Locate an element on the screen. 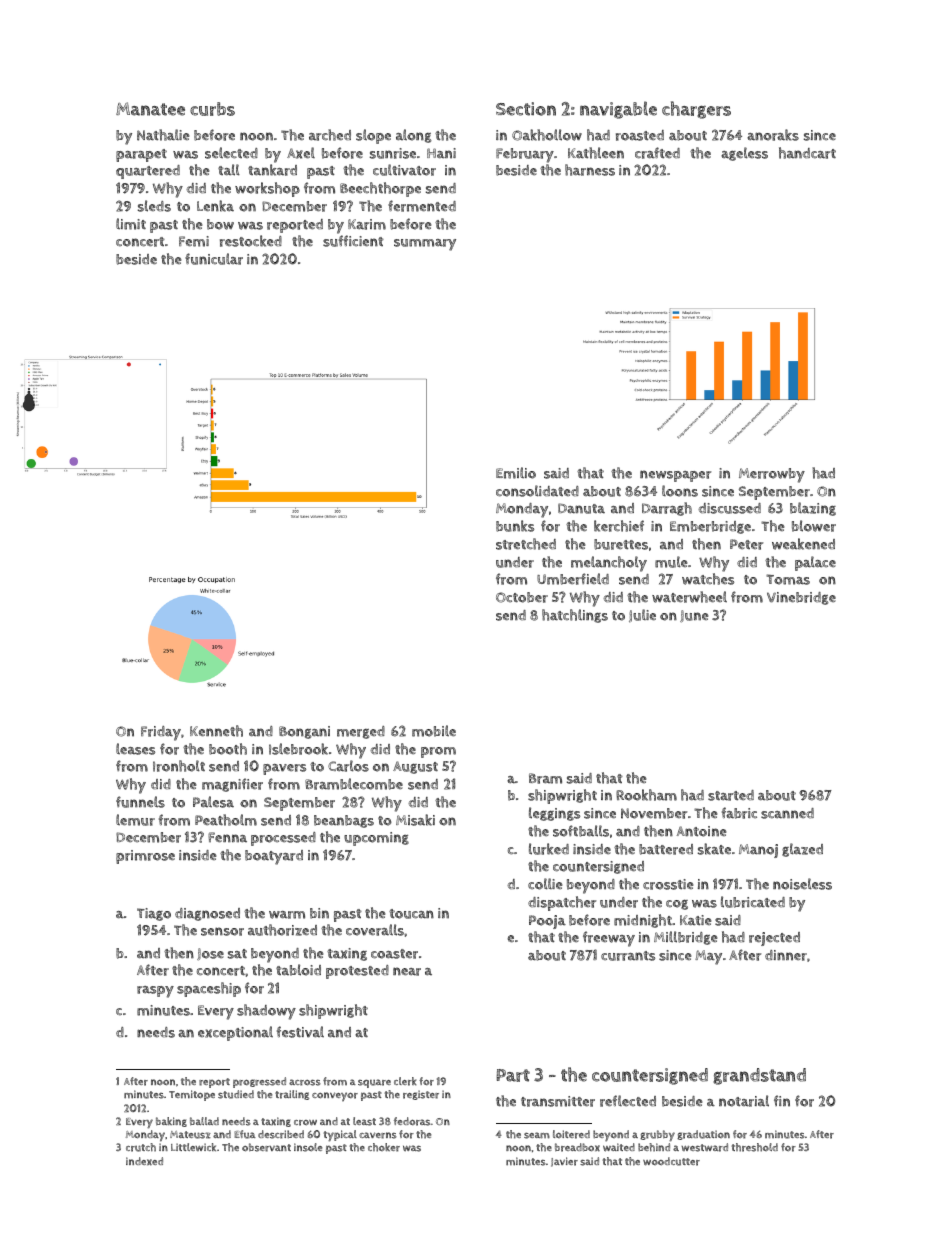  Part is located at coordinates (513, 1075).
